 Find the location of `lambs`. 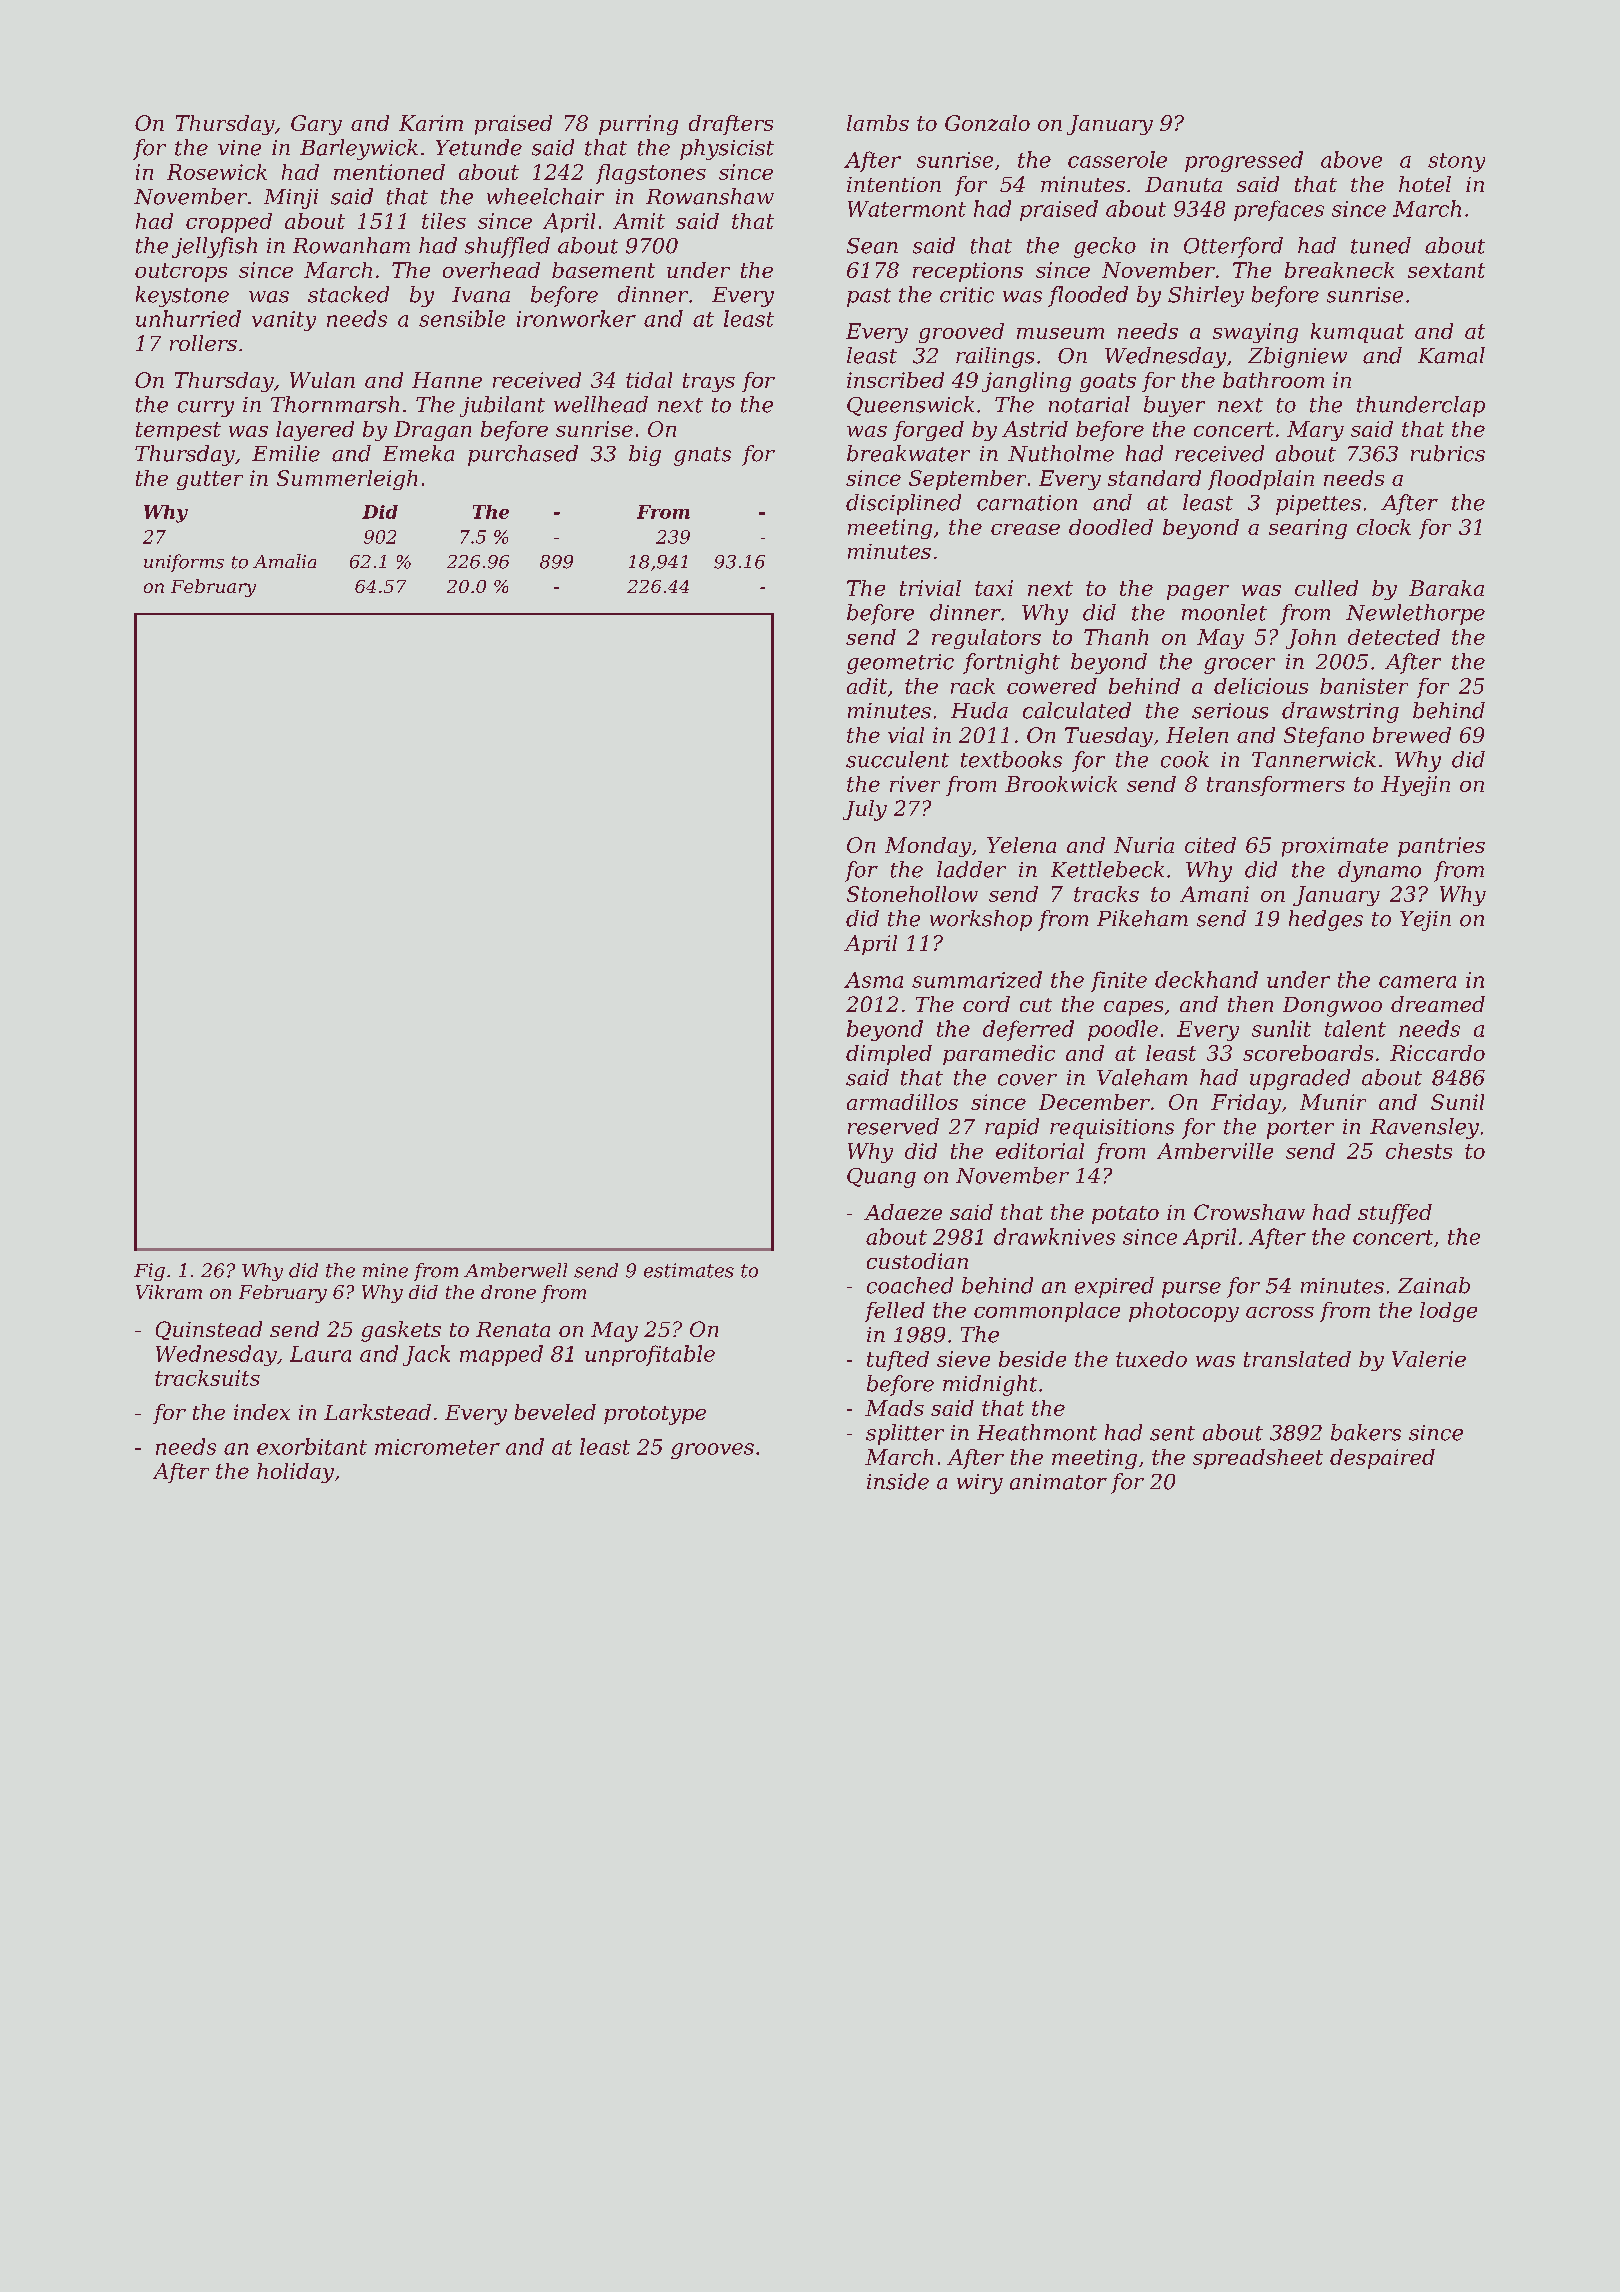

lambs is located at coordinates (878, 123).
